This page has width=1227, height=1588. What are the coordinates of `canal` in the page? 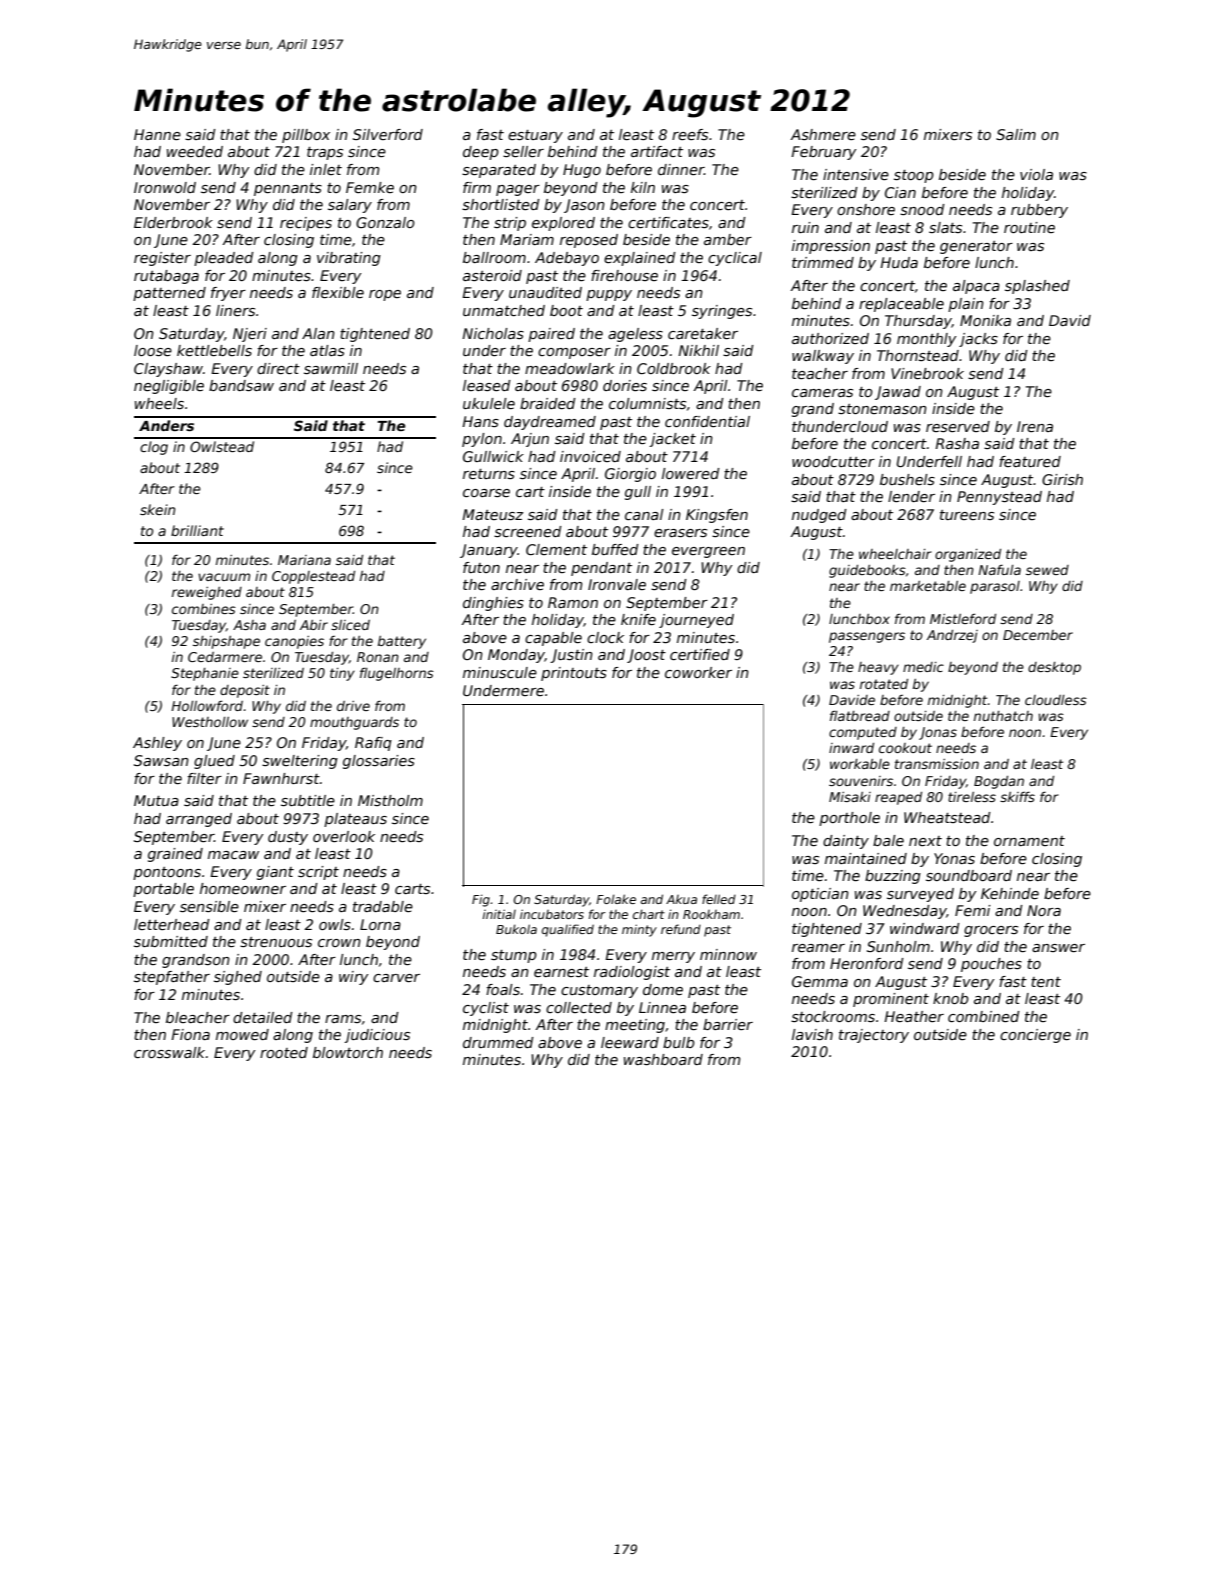 It's located at (644, 514).
